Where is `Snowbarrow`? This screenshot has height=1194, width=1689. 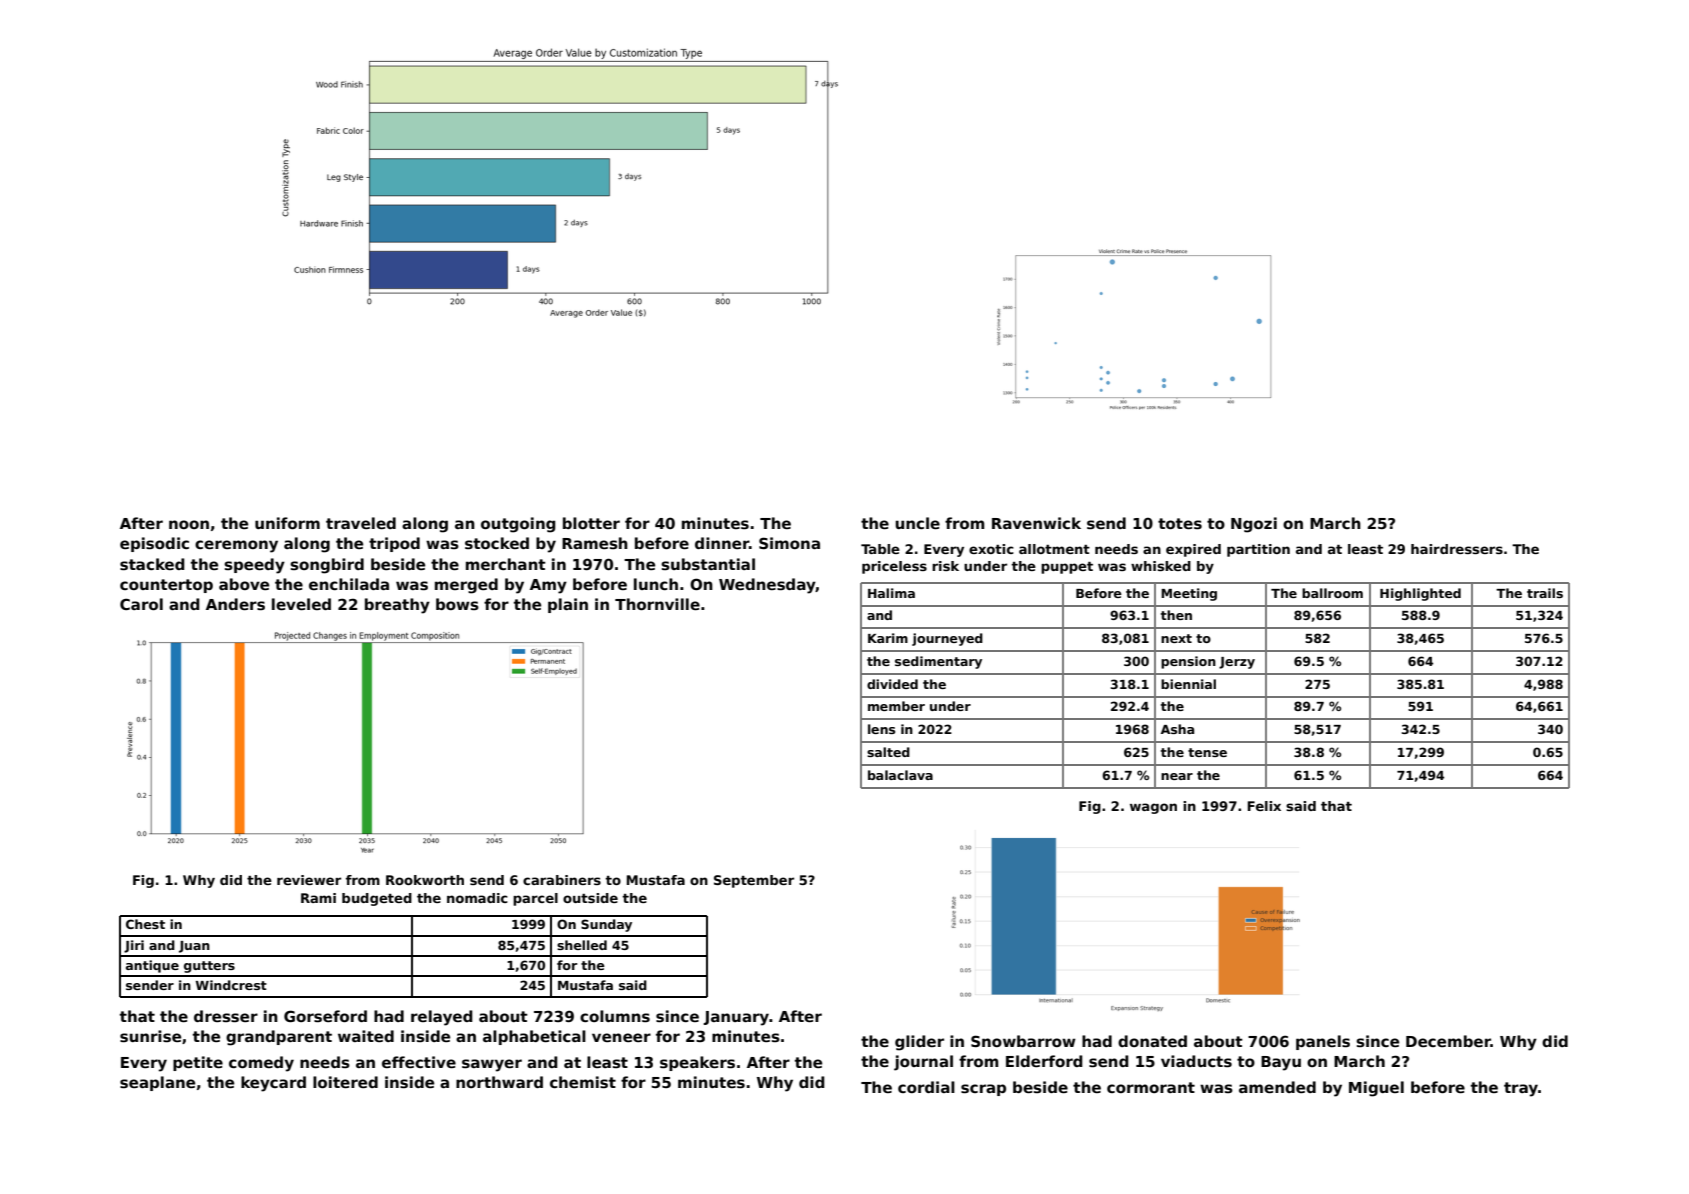 Snowbarrow is located at coordinates (1023, 1041).
